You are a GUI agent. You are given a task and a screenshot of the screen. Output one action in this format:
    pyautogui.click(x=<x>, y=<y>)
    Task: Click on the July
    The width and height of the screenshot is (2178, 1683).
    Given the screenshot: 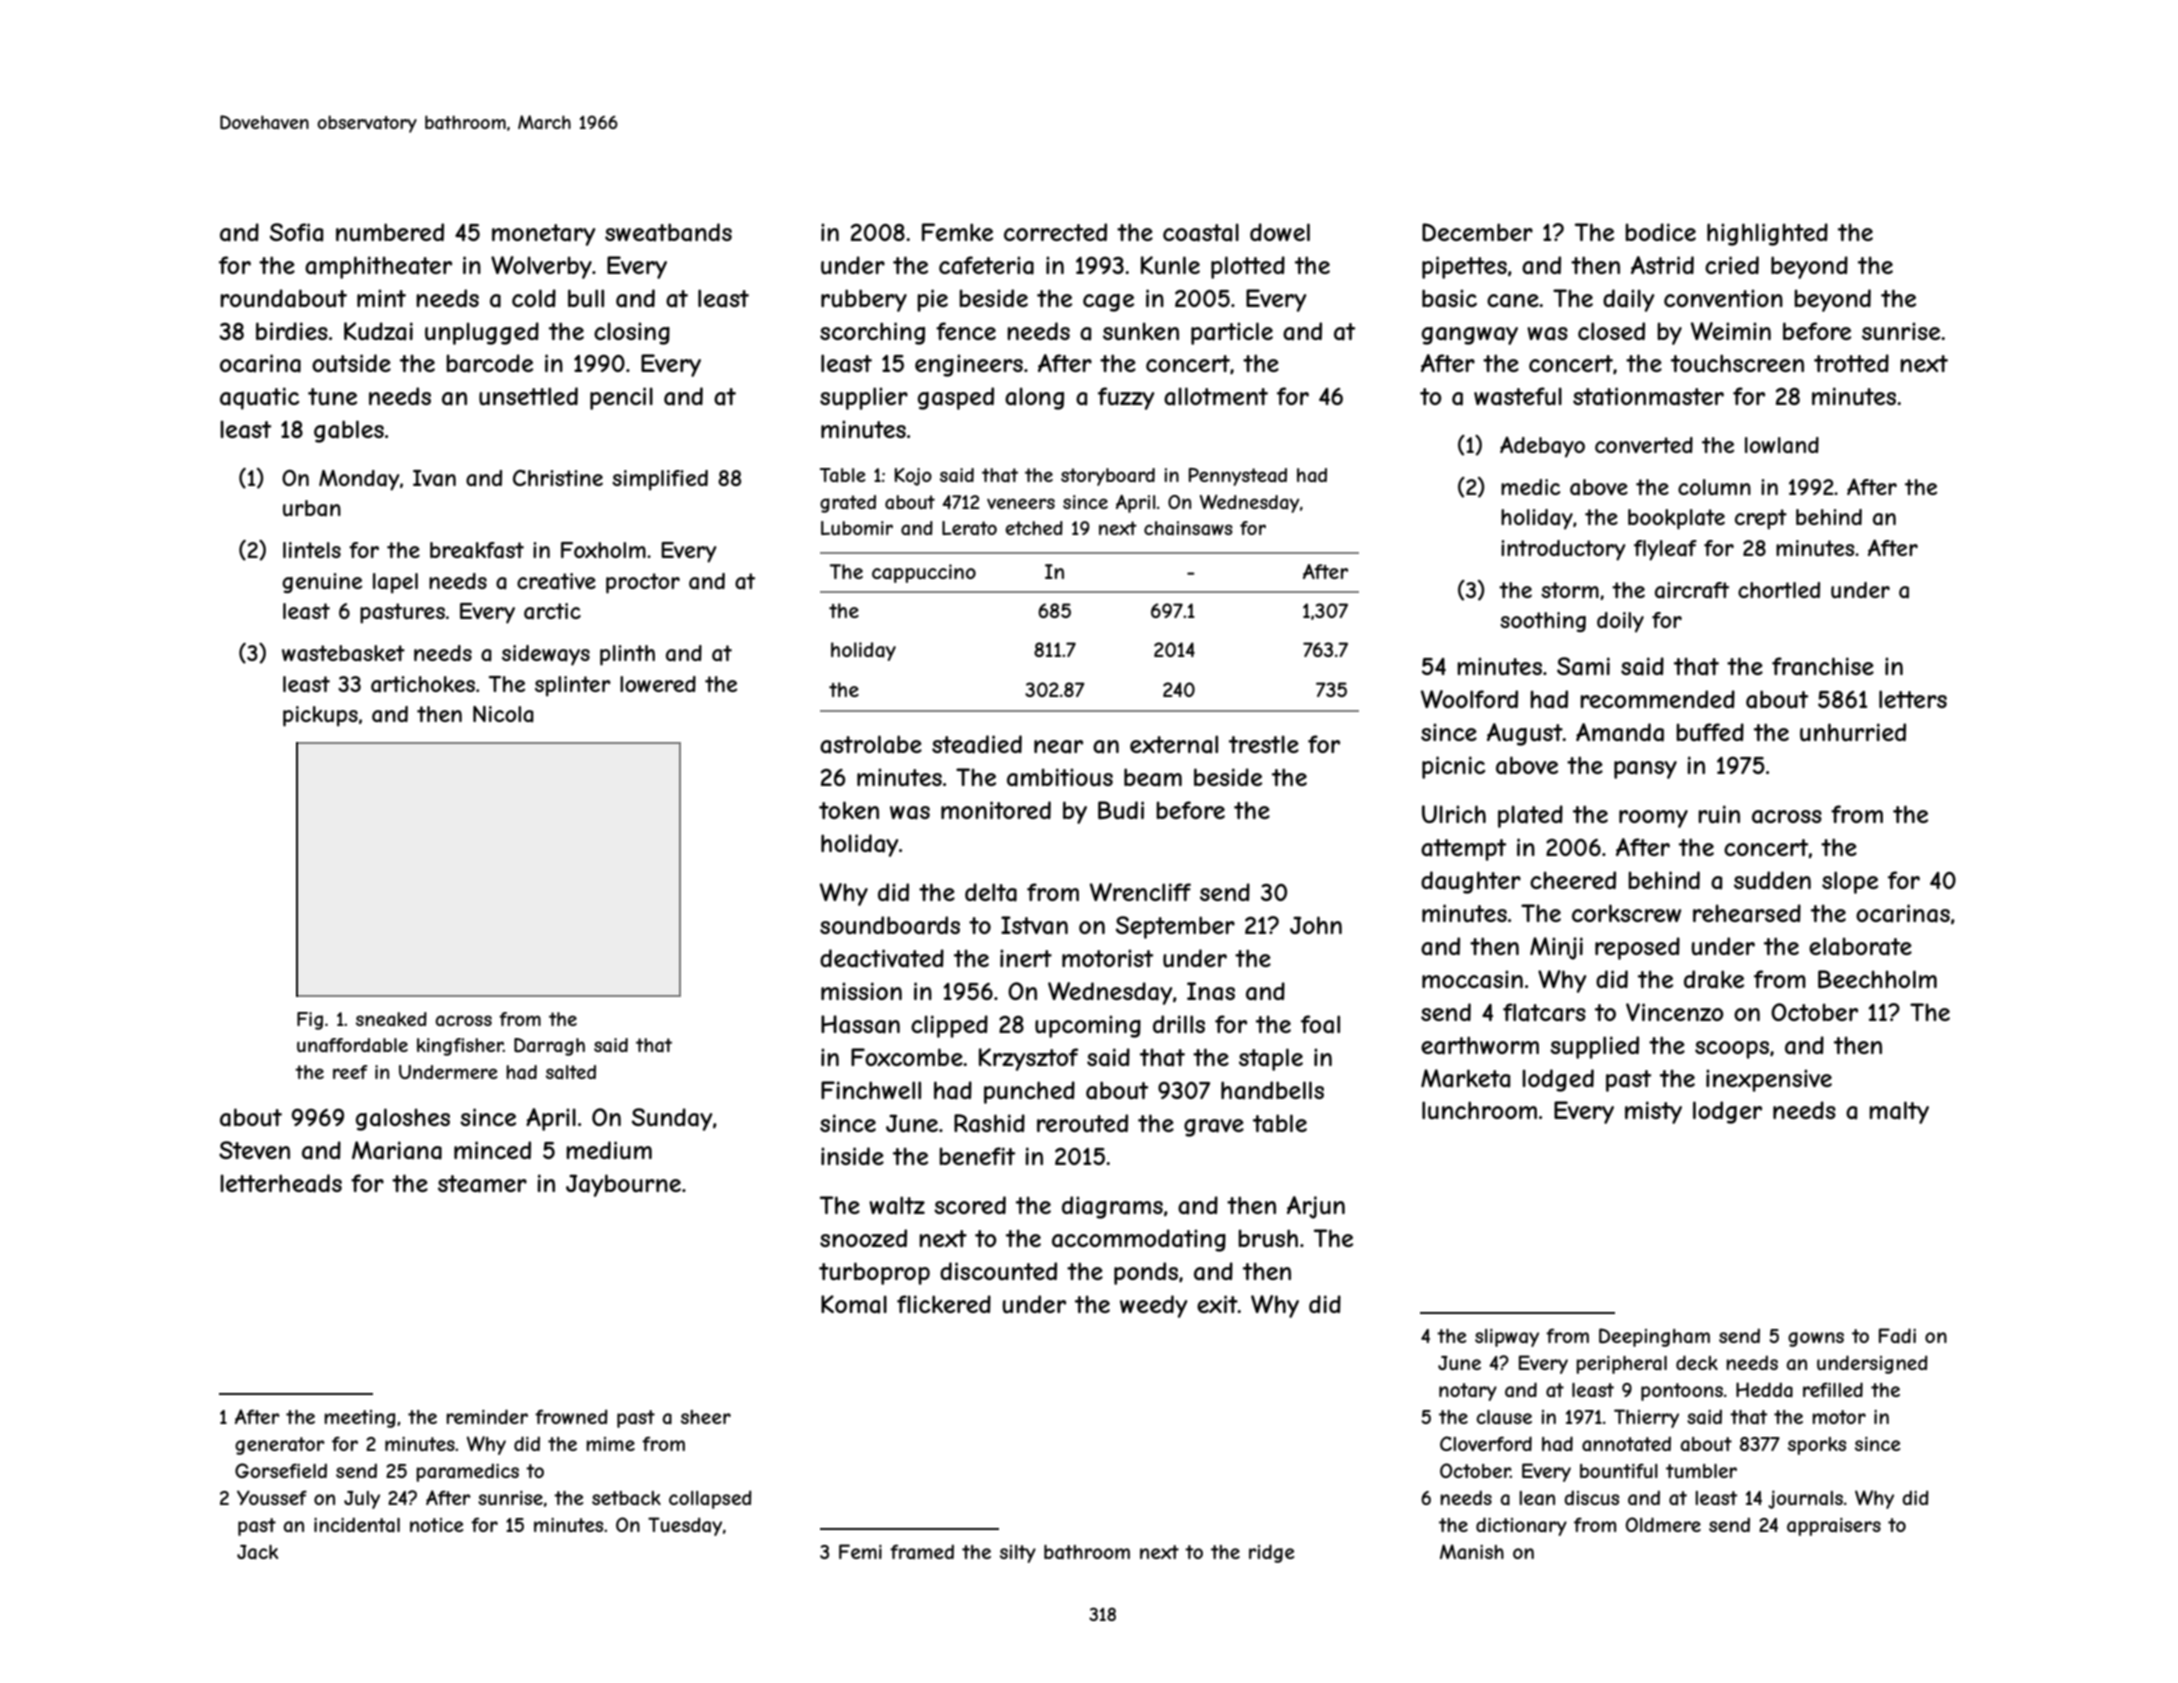 What is the action you would take?
    pyautogui.click(x=362, y=1500)
